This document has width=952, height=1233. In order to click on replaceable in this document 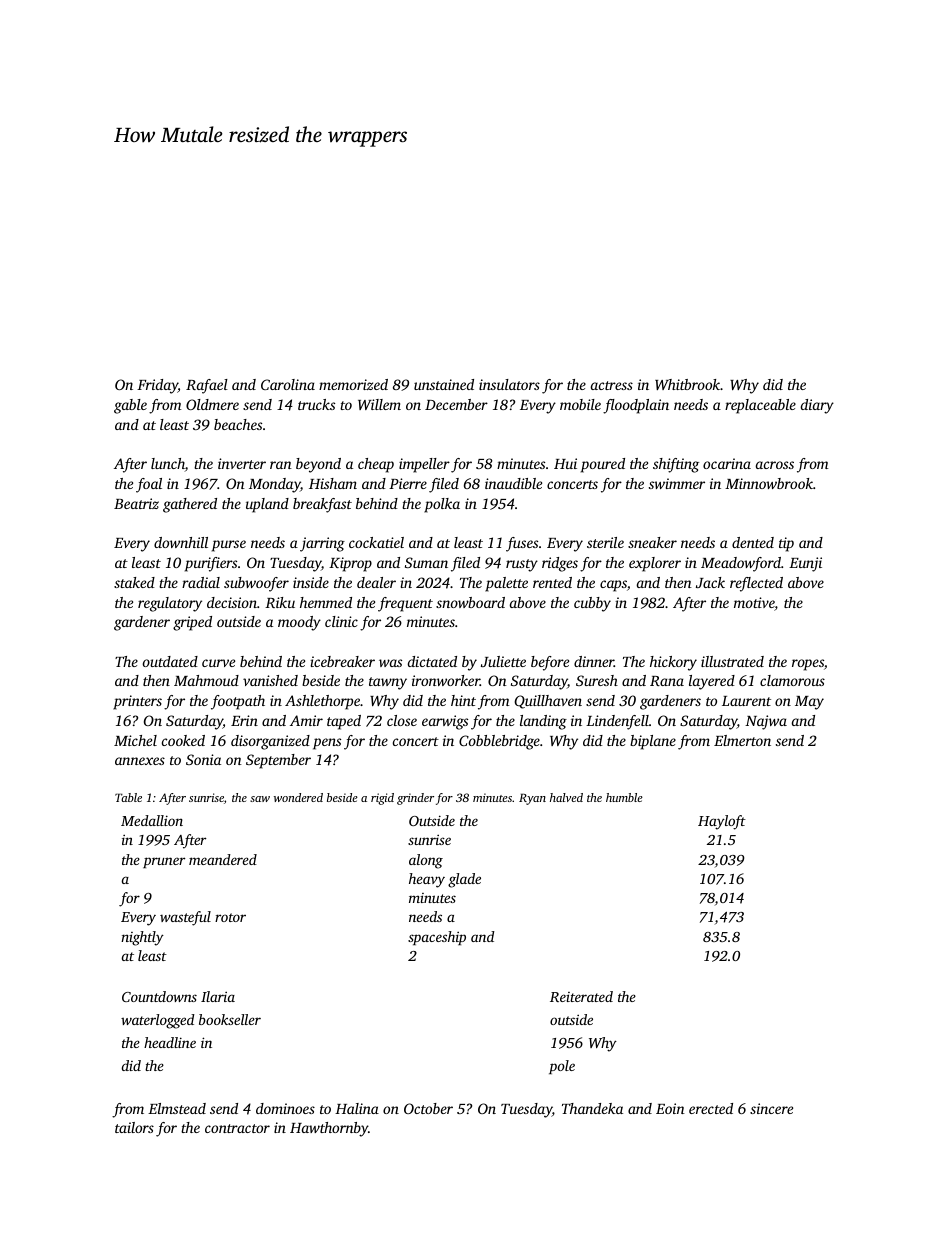, I will do `click(760, 406)`.
